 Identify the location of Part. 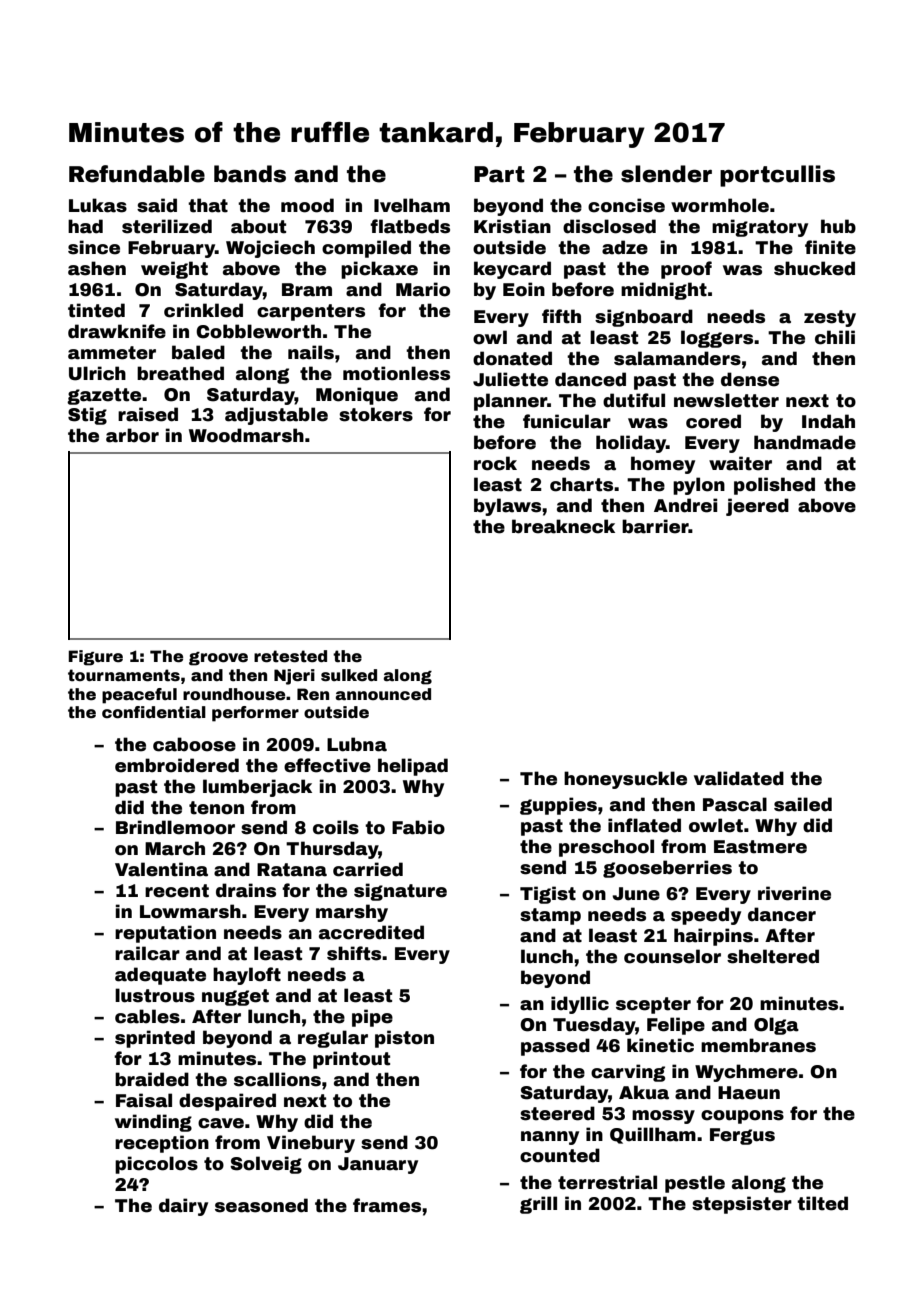
(499, 174).
